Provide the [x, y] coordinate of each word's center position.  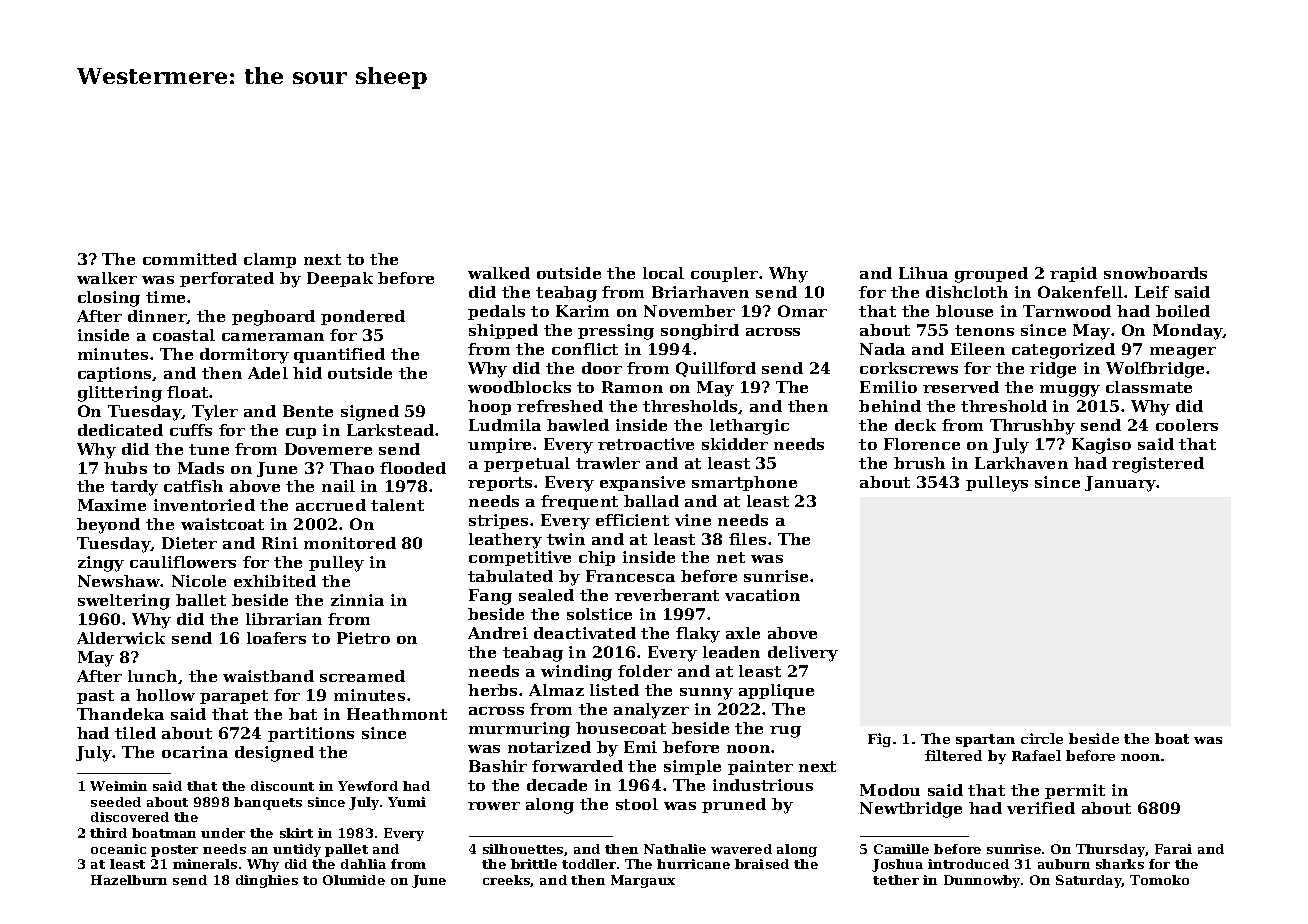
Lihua [923, 273]
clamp [270, 260]
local [663, 273]
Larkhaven [1021, 463]
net [731, 557]
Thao [352, 468]
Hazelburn [129, 880]
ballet [201, 600]
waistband [268, 676]
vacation [762, 595]
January [1121, 484]
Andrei [498, 633]
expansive [642, 483]
